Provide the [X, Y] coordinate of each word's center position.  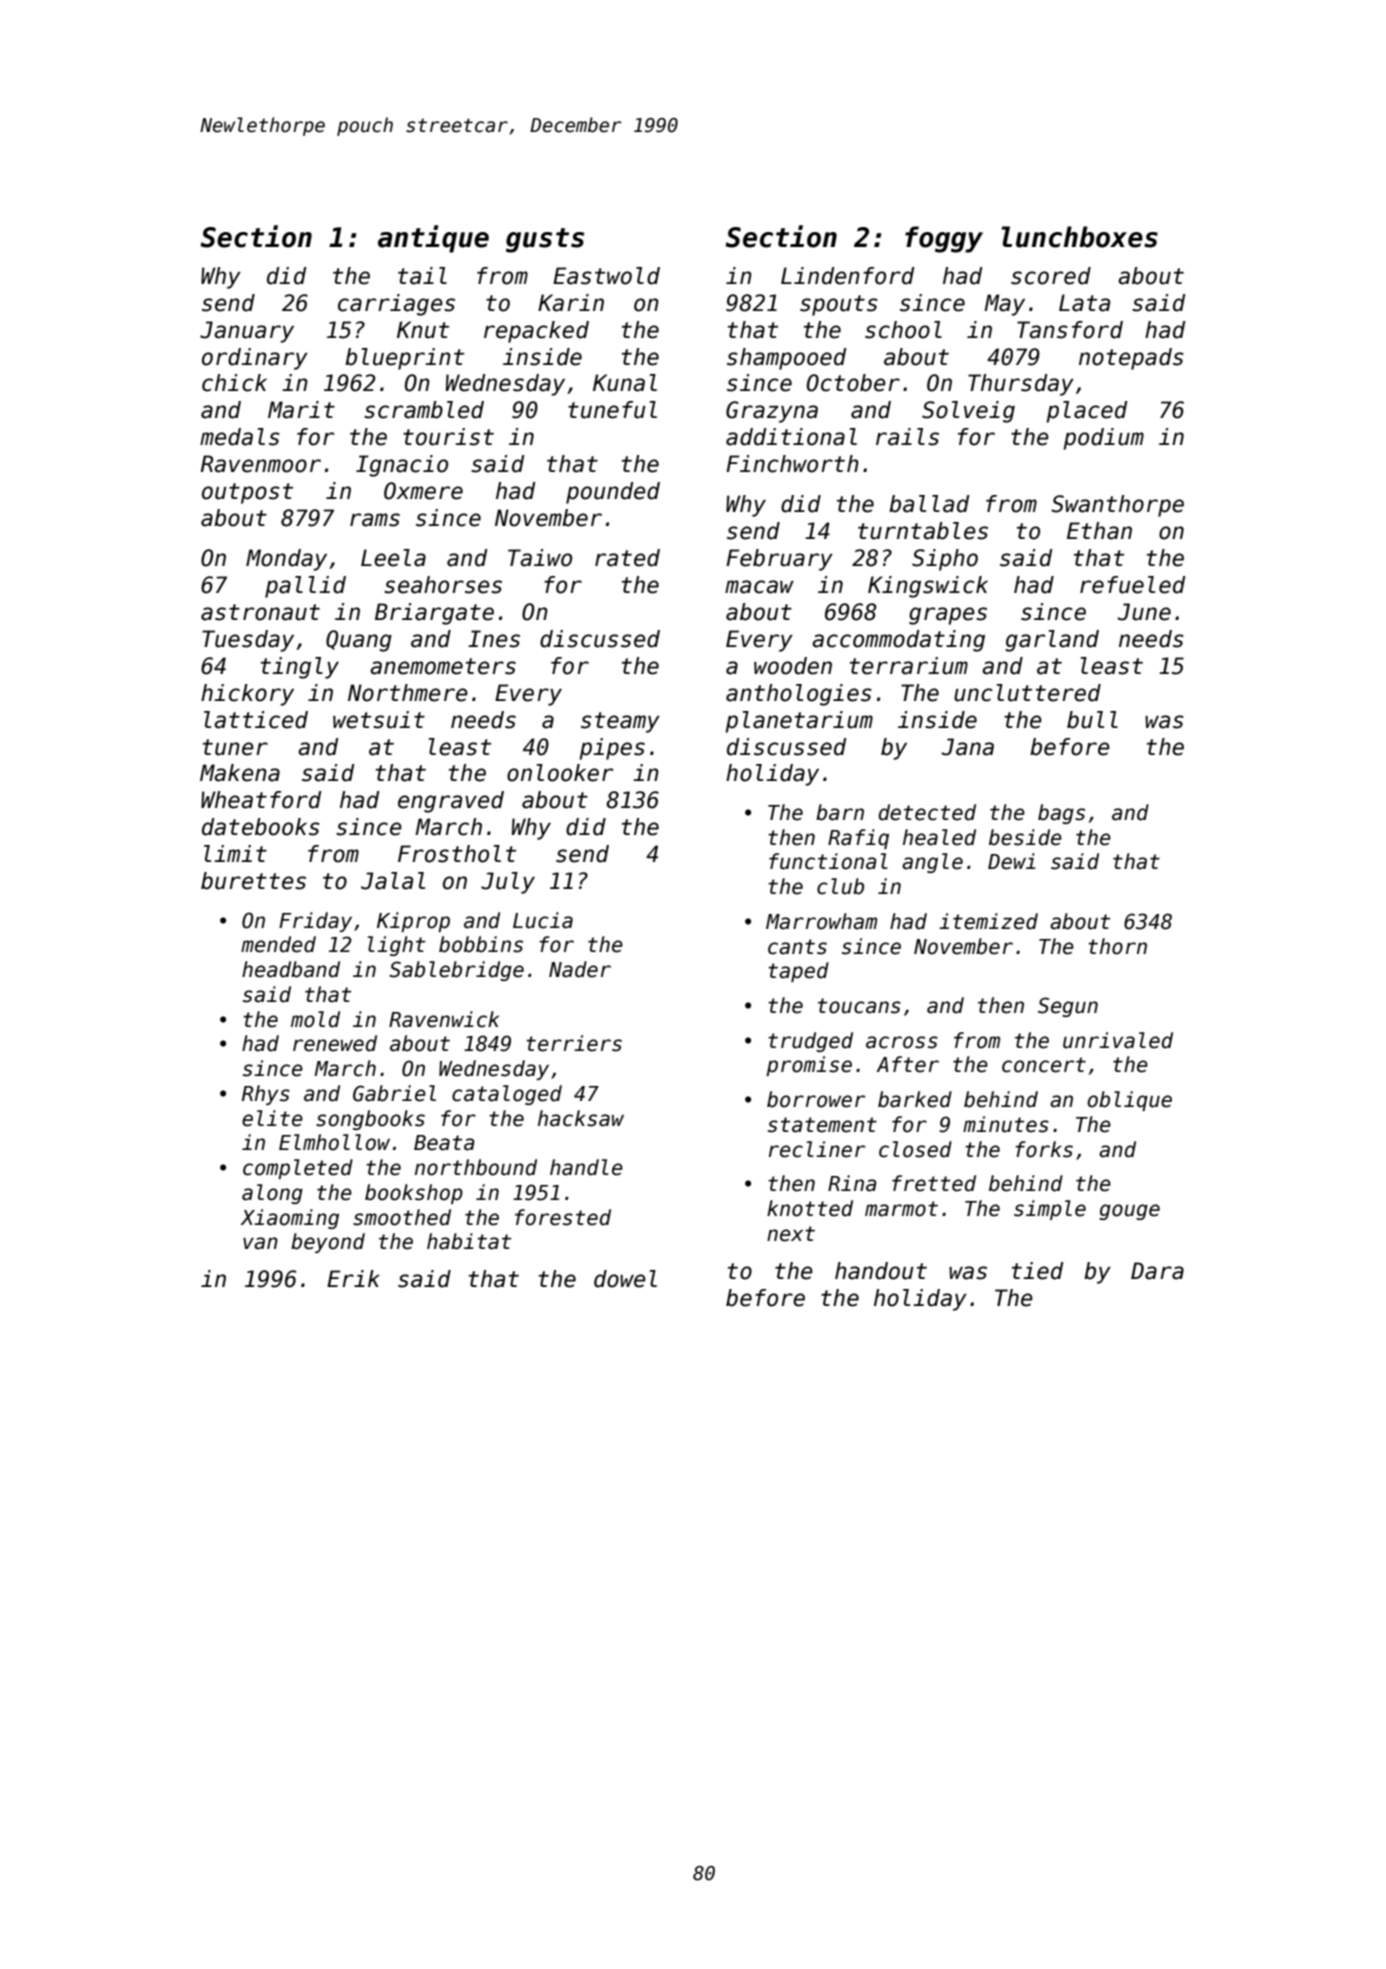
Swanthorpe [1117, 506]
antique [433, 239]
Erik [353, 1278]
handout [881, 1271]
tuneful [612, 410]
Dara [1157, 1271]
